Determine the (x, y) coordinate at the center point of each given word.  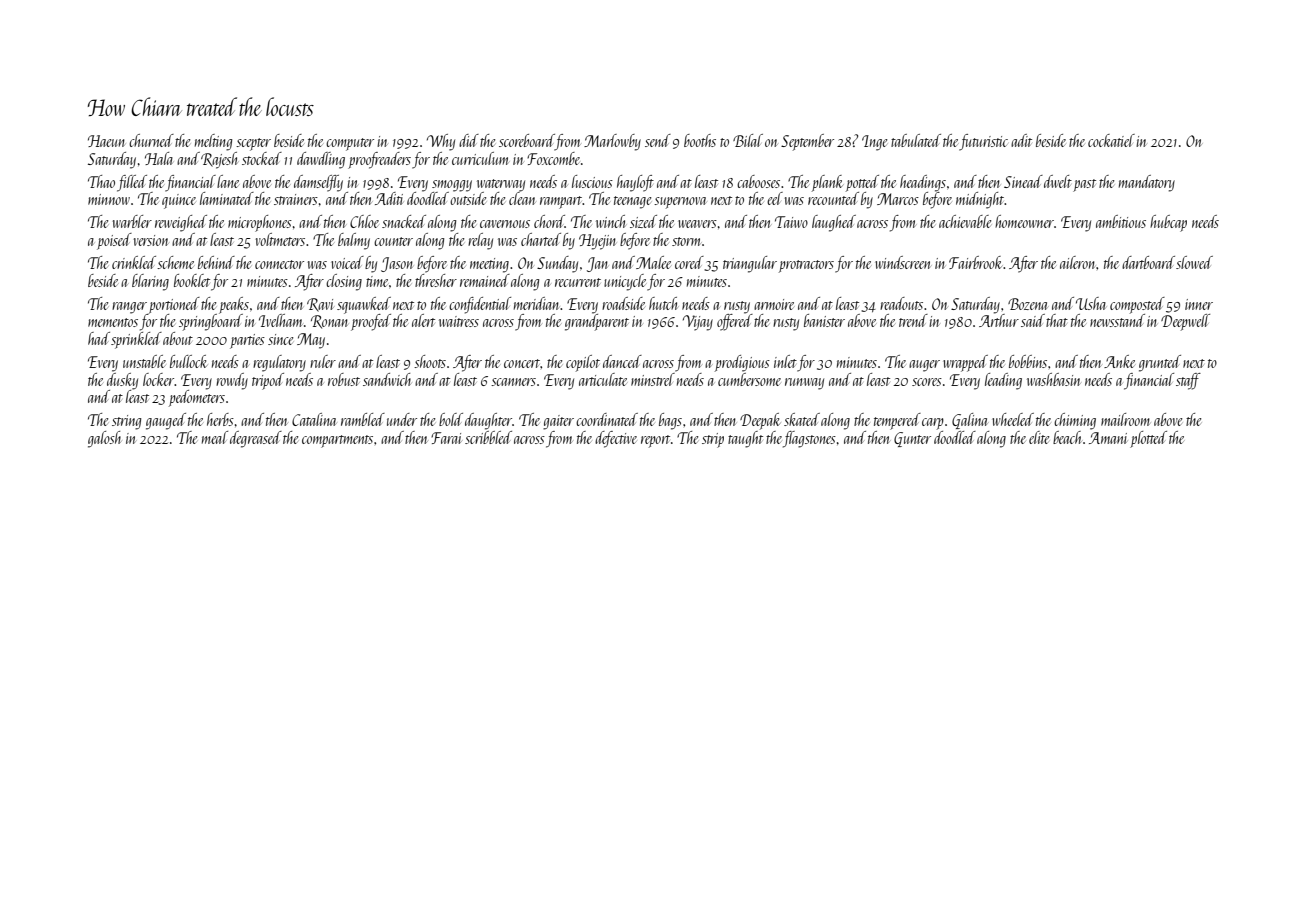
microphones (260, 223)
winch (610, 221)
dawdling (321, 160)
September (807, 142)
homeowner (1024, 221)
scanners (513, 382)
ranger (129, 308)
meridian (537, 303)
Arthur (999, 320)
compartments (337, 441)
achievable (965, 221)
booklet (192, 280)
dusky (122, 381)
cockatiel (1111, 140)
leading (1003, 381)
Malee (653, 262)
